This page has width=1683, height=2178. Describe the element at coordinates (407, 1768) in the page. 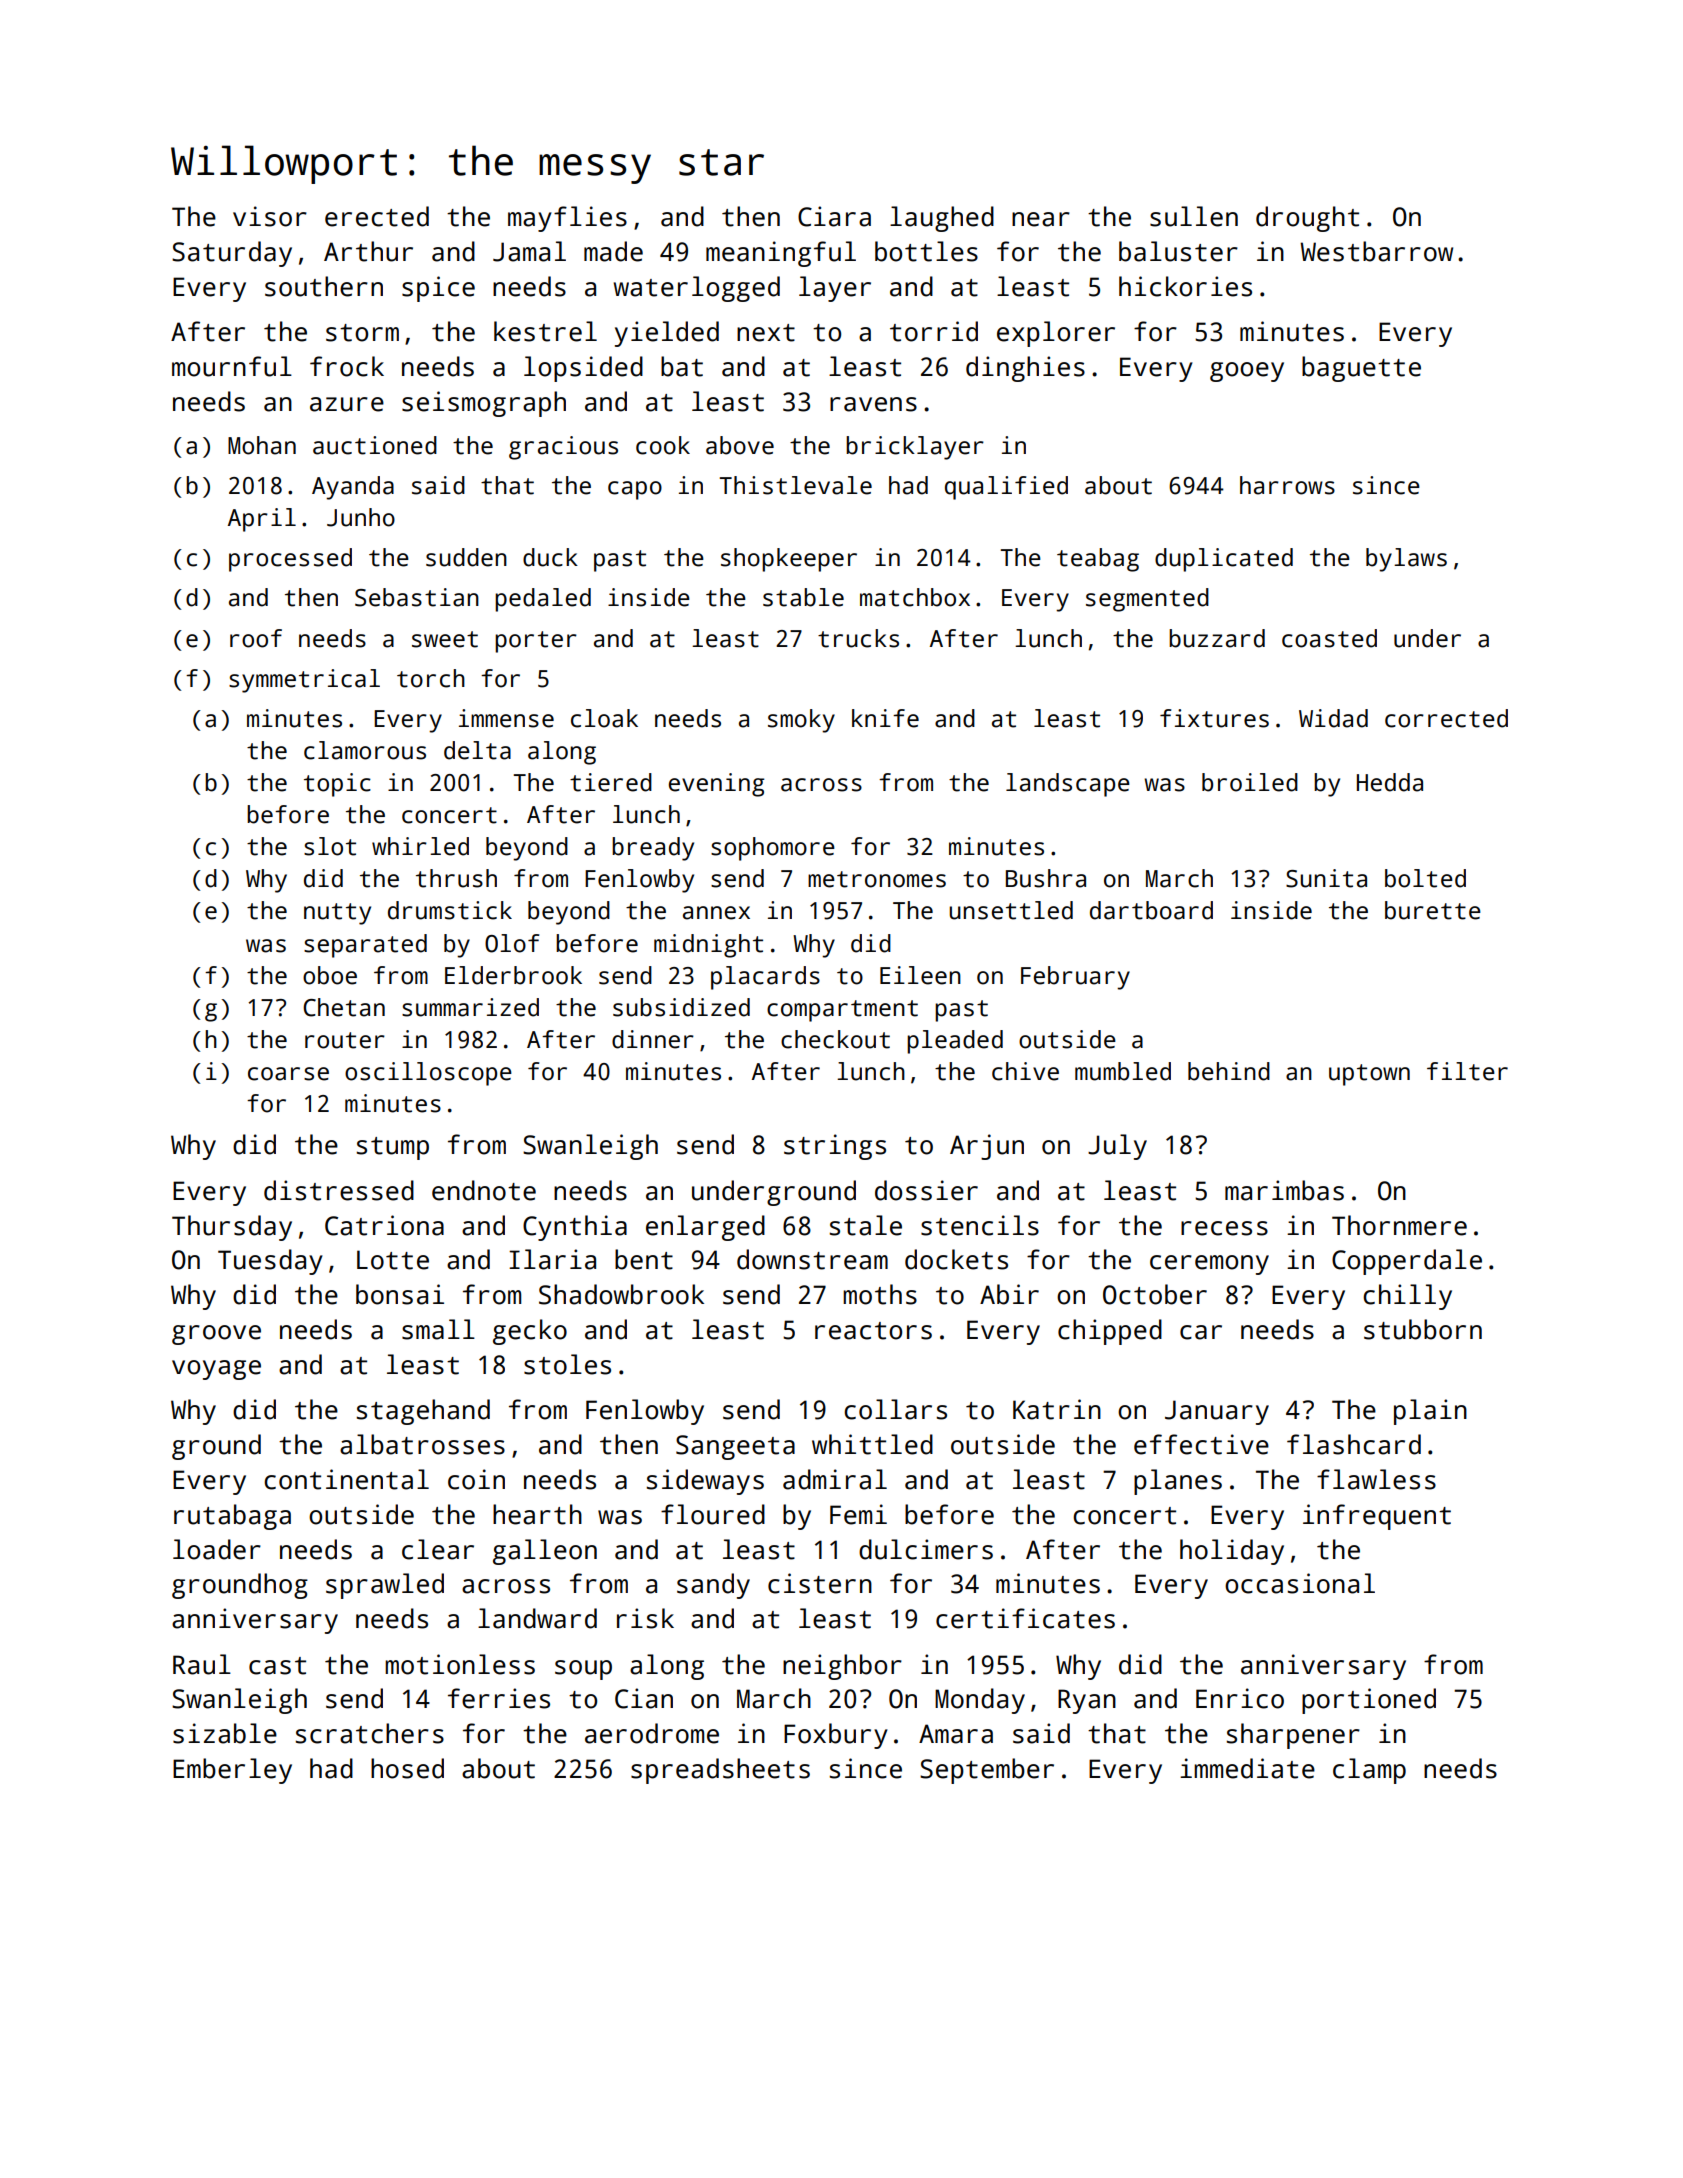

I see `hosed` at that location.
